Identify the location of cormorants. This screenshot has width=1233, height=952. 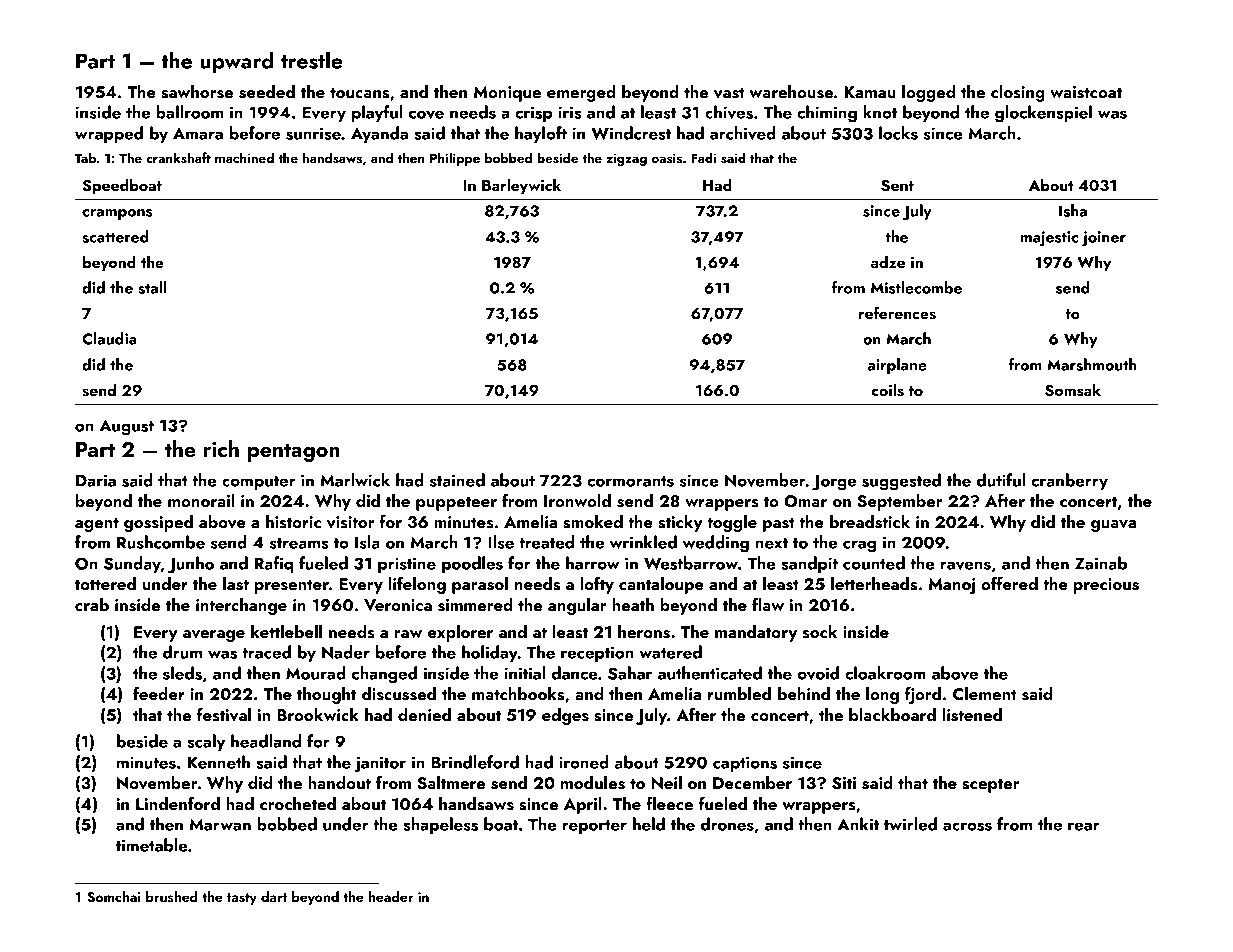
(630, 481).
